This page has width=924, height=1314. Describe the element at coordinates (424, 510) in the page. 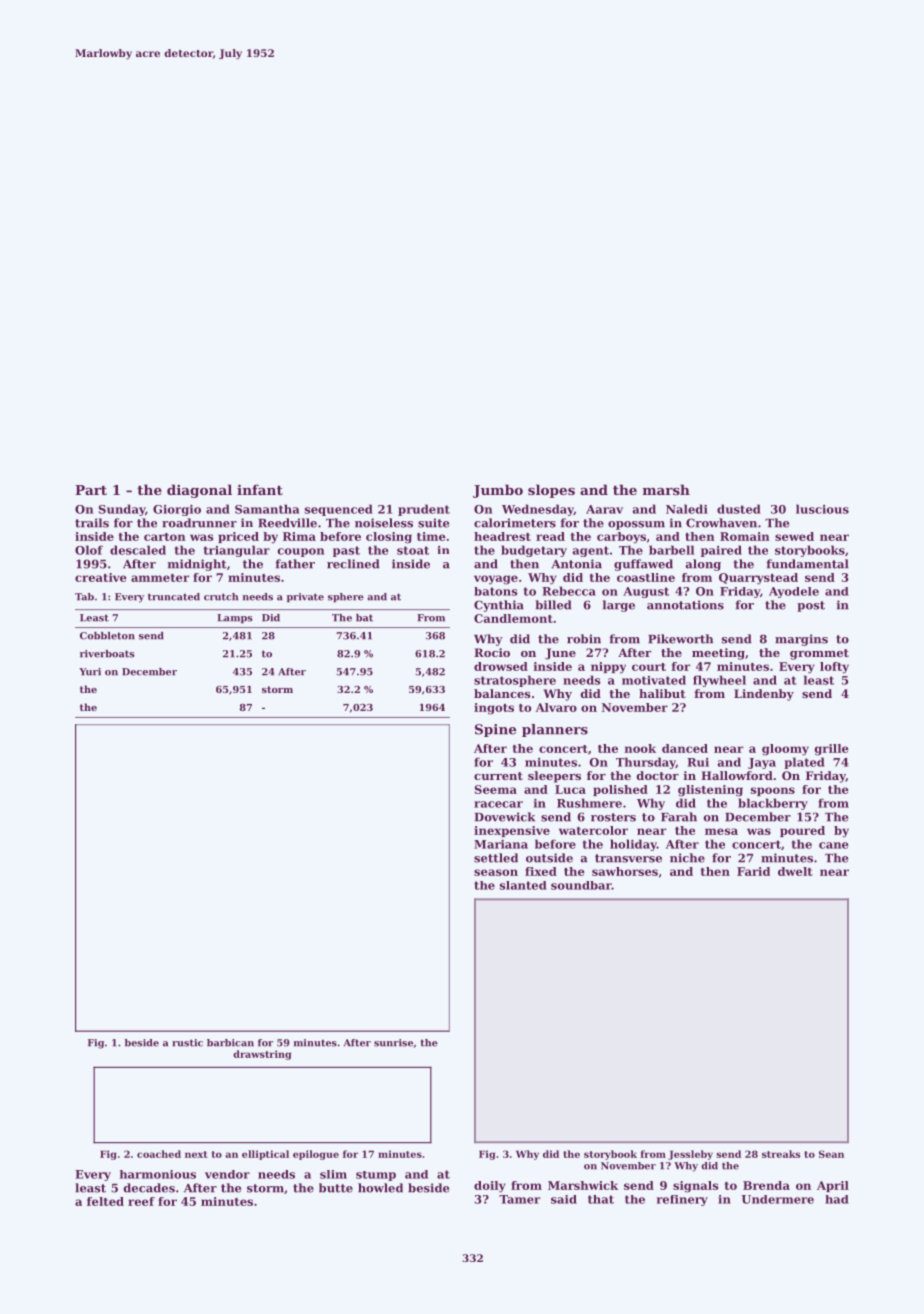

I see `prudent` at that location.
